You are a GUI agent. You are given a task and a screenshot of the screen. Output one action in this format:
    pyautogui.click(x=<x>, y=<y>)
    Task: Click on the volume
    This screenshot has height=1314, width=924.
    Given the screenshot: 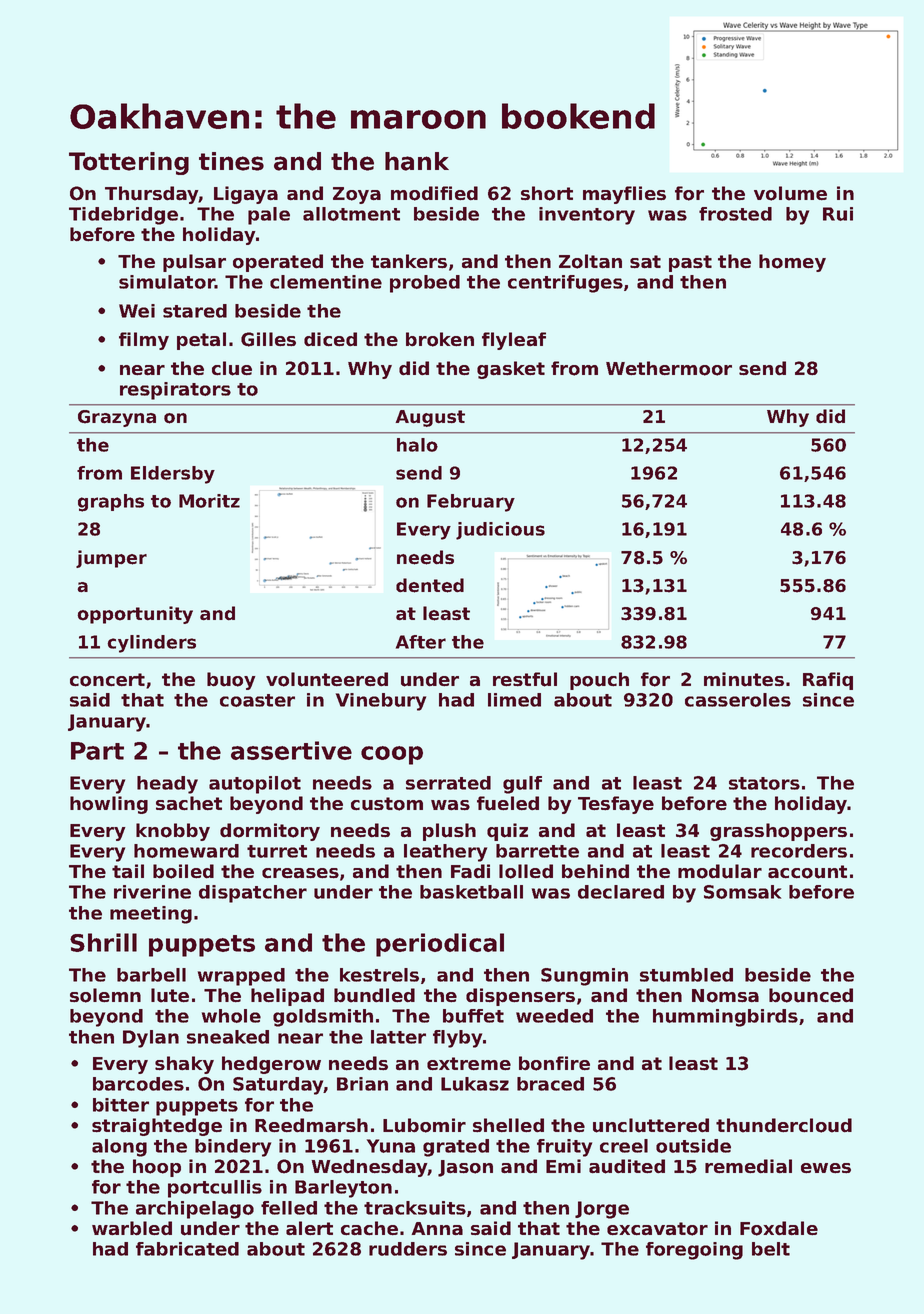 What is the action you would take?
    pyautogui.click(x=790, y=193)
